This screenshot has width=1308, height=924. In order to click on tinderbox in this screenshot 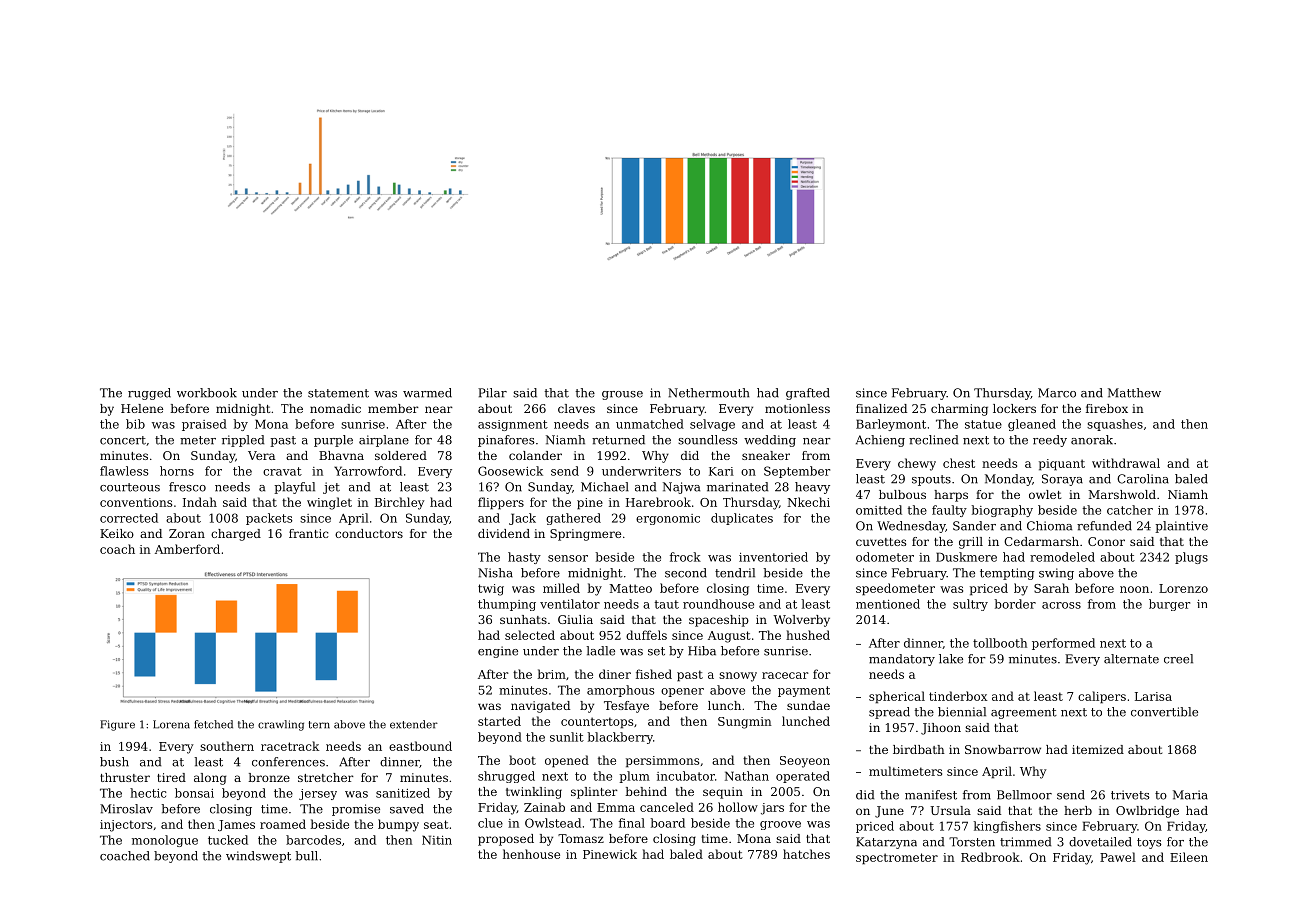, I will do `click(958, 696)`.
